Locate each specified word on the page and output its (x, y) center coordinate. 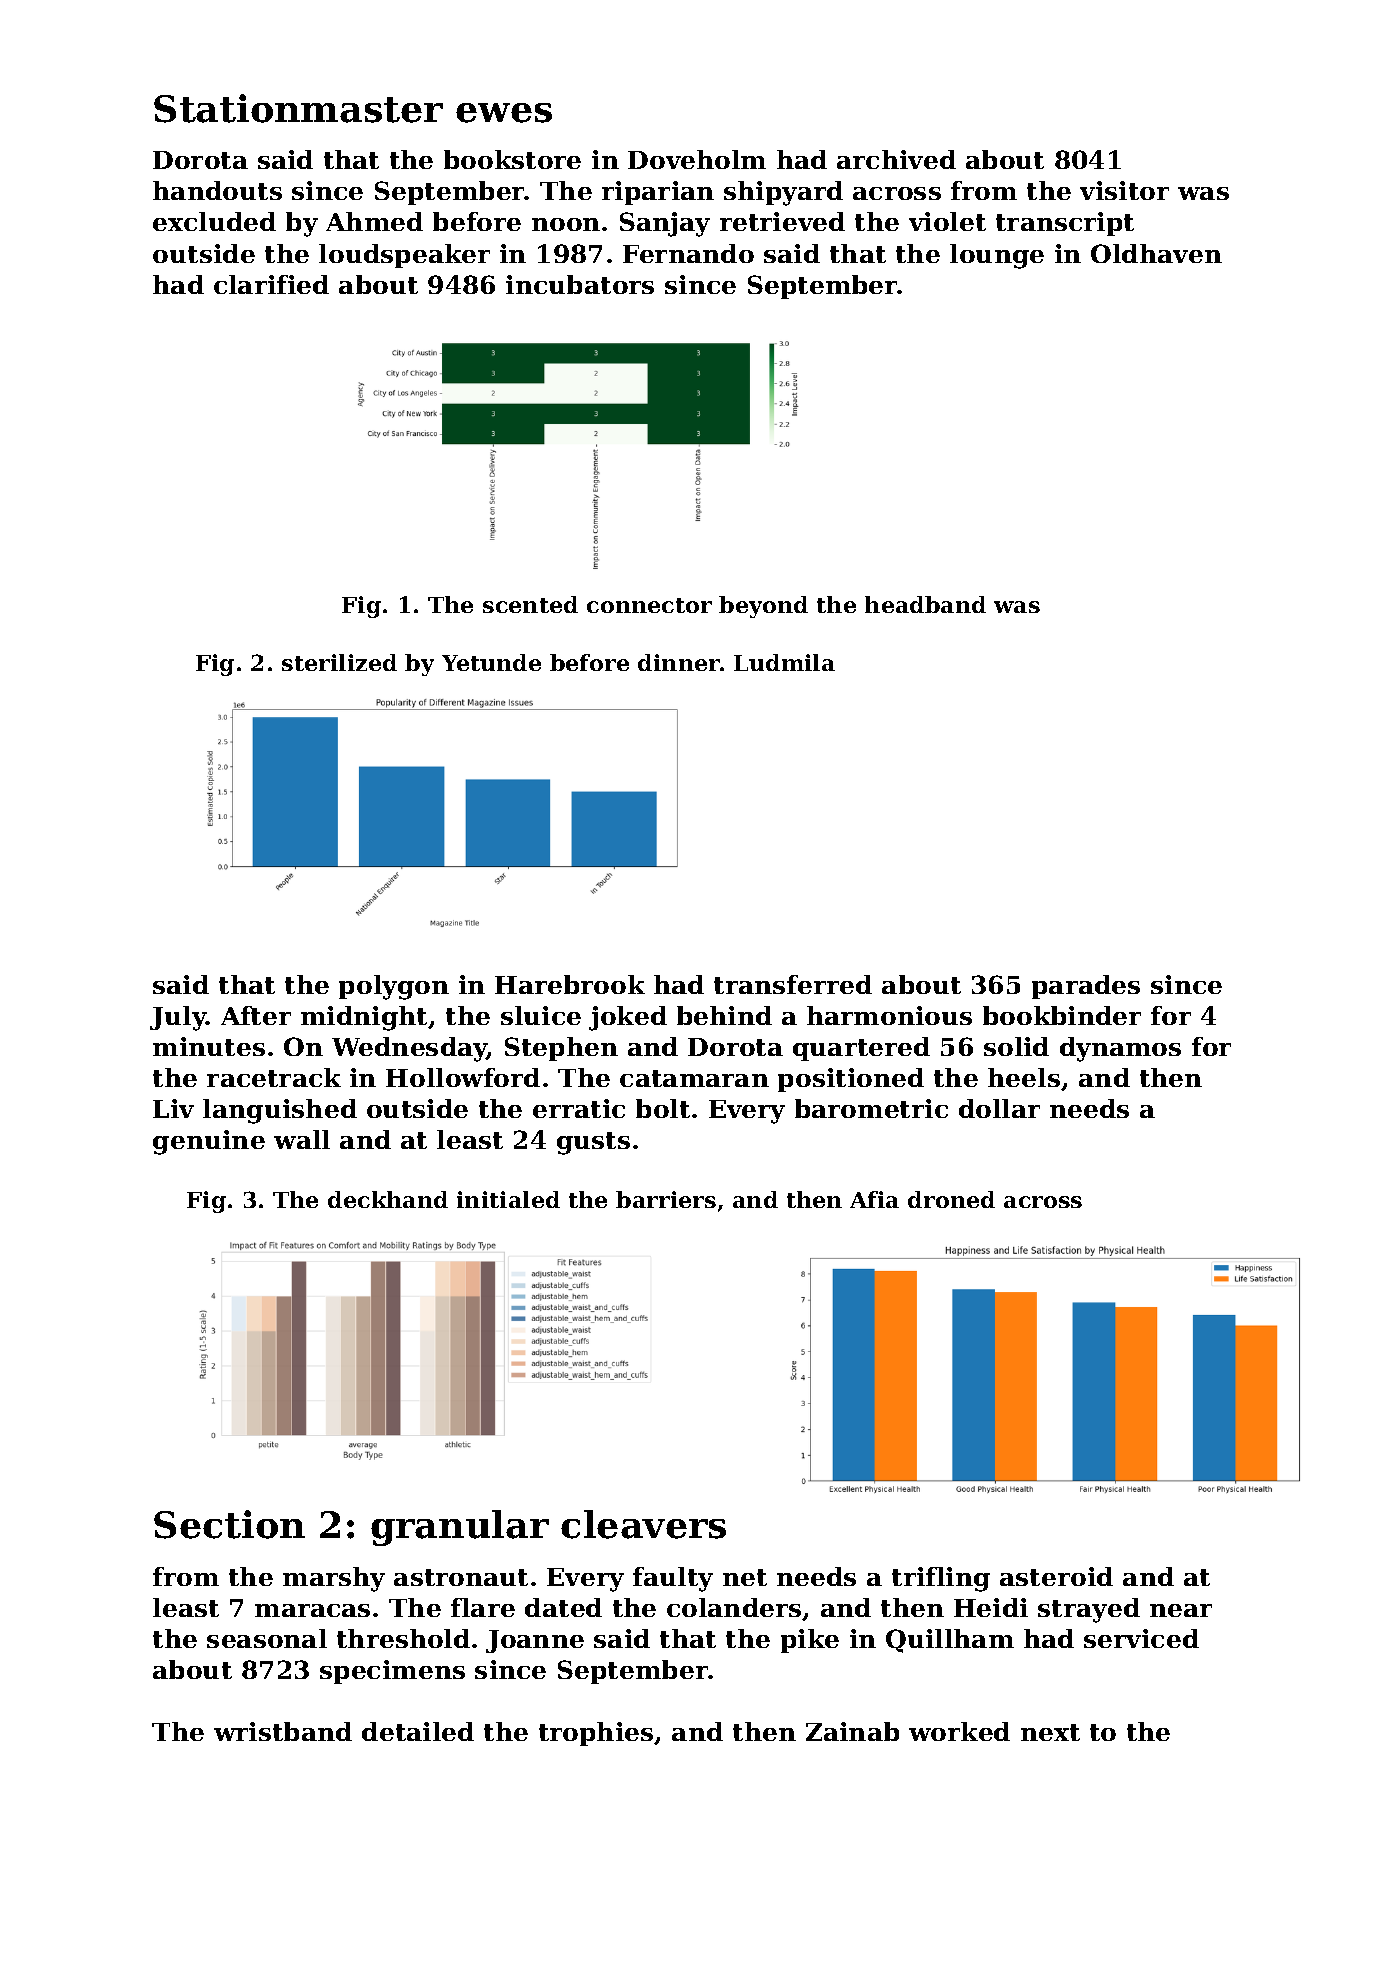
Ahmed (374, 221)
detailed (418, 1731)
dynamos (1120, 1049)
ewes (504, 113)
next (1050, 1732)
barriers (666, 1199)
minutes (209, 1046)
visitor (1124, 190)
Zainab (852, 1731)
